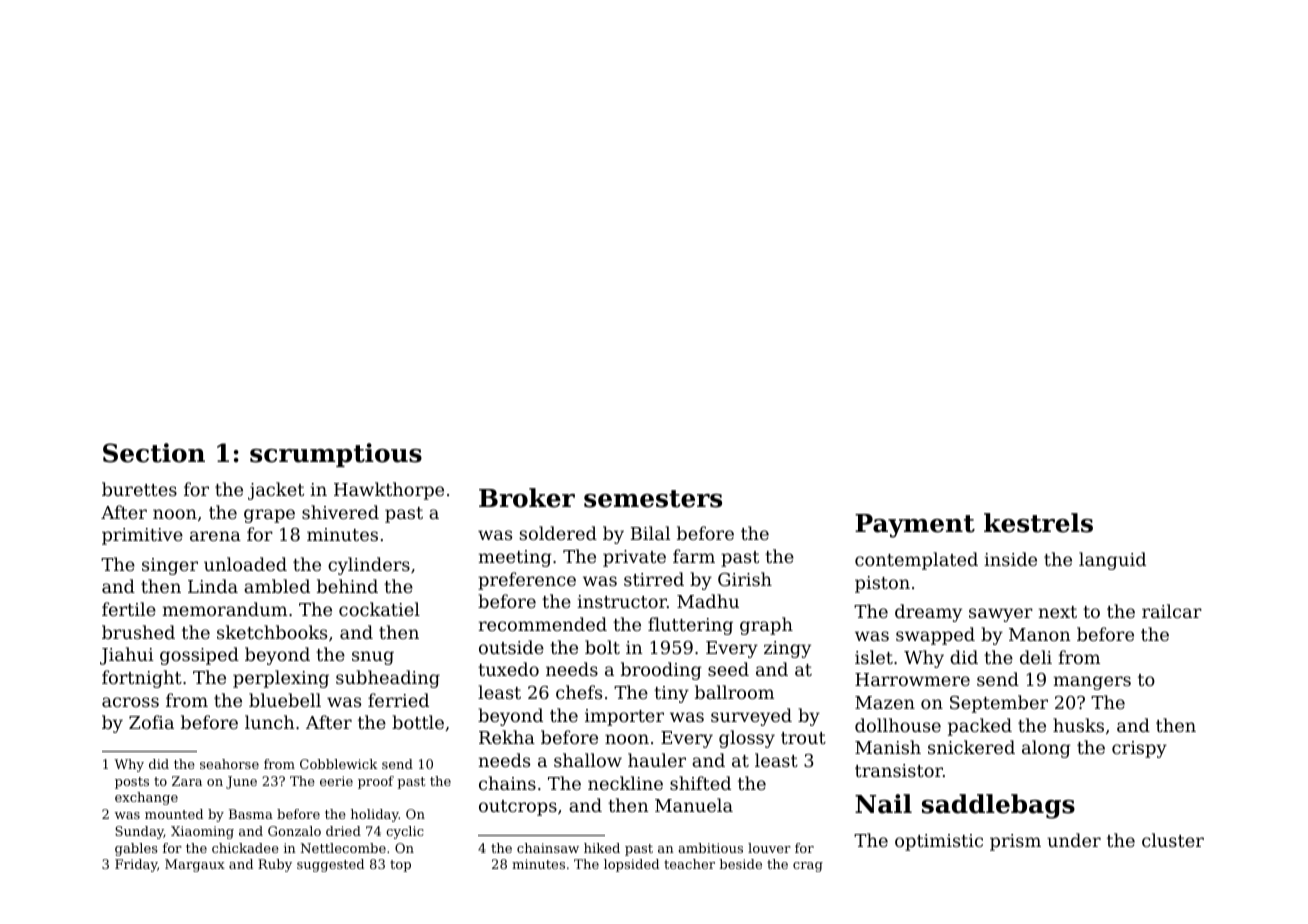  What do you see at coordinates (602, 848) in the document?
I see `hiked` at bounding box center [602, 848].
